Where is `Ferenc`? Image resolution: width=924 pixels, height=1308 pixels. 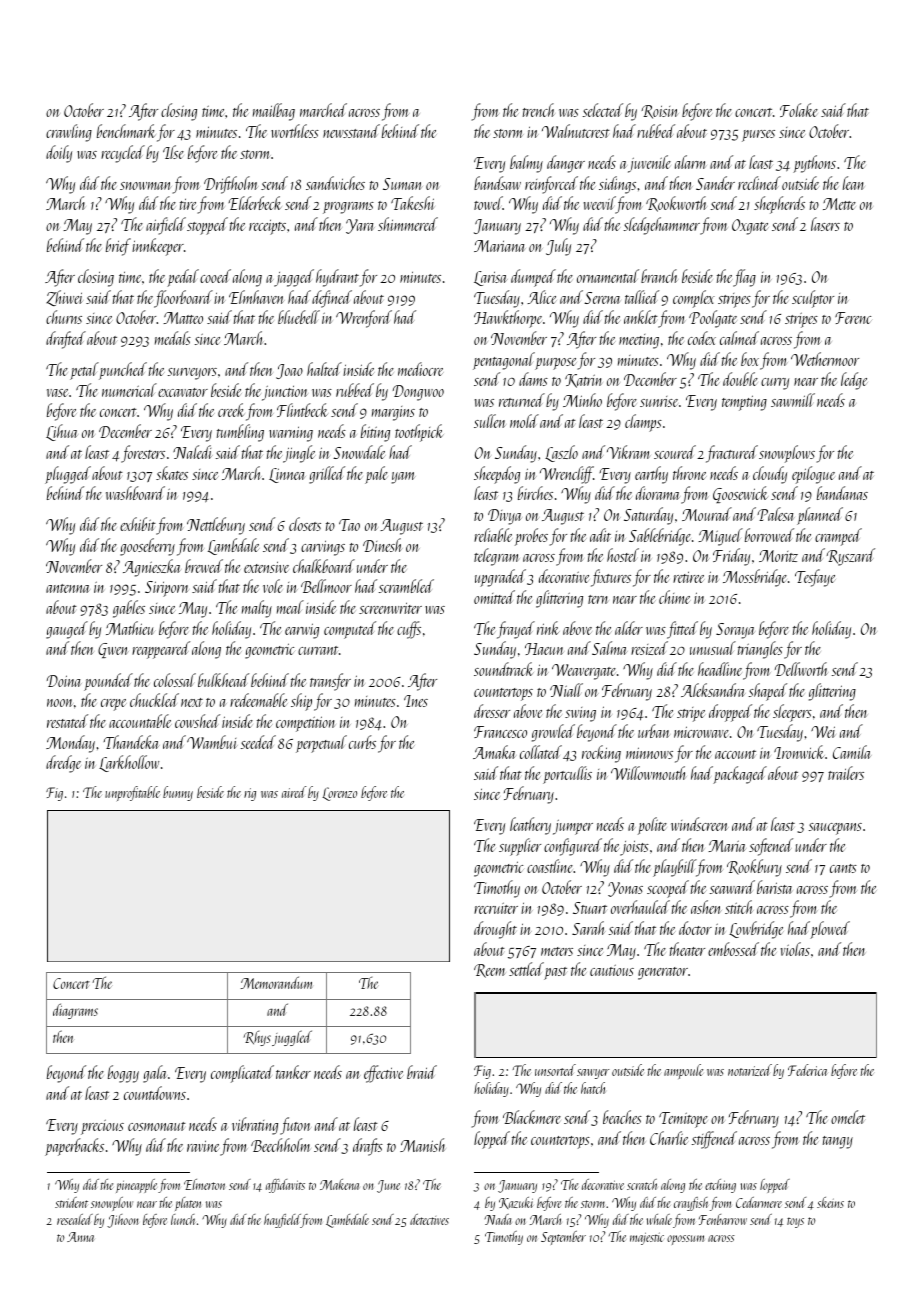
Ferenc is located at coordinates (853, 318).
